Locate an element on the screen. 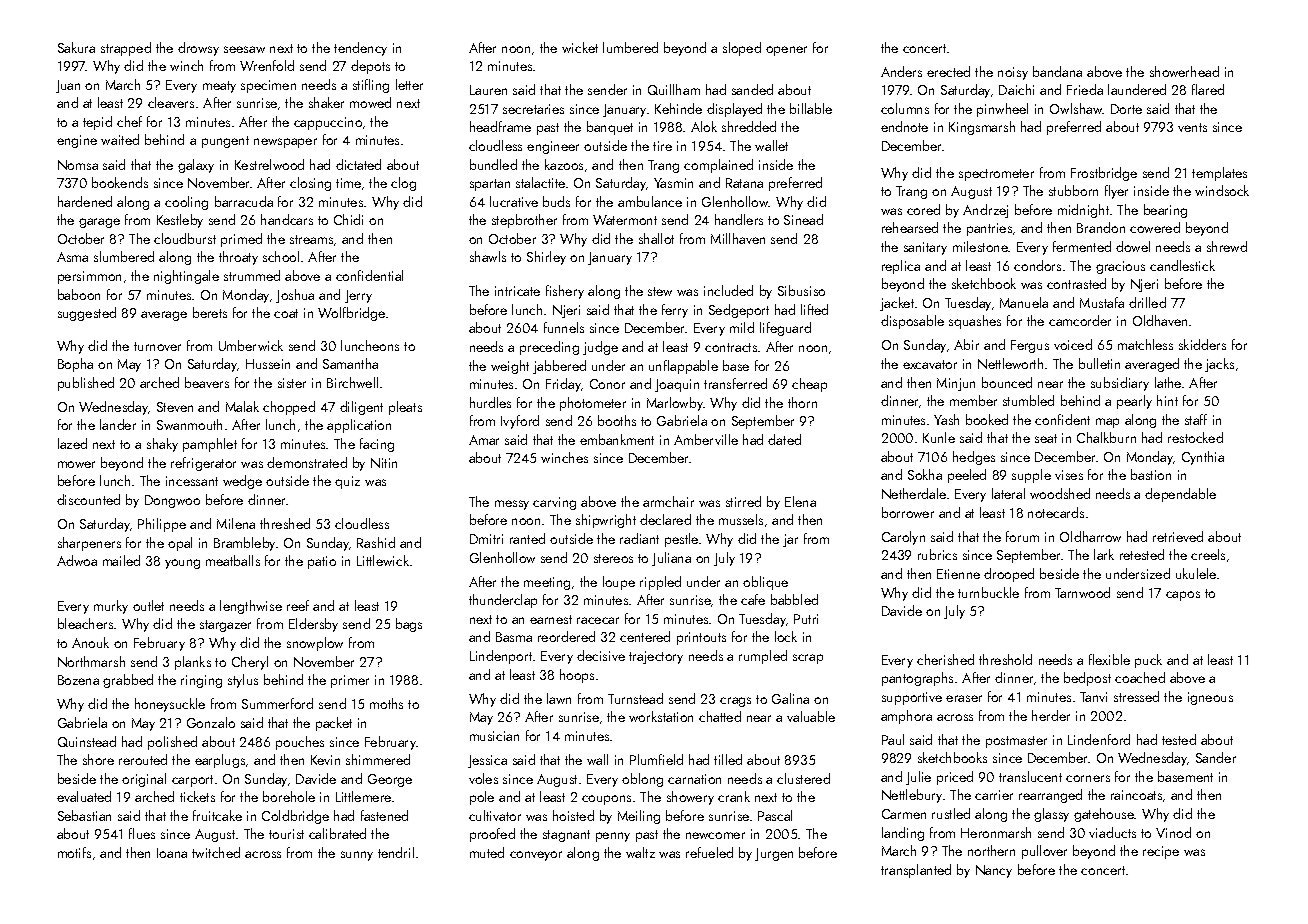 This screenshot has height=924, width=1308. transplanted is located at coordinates (916, 871).
